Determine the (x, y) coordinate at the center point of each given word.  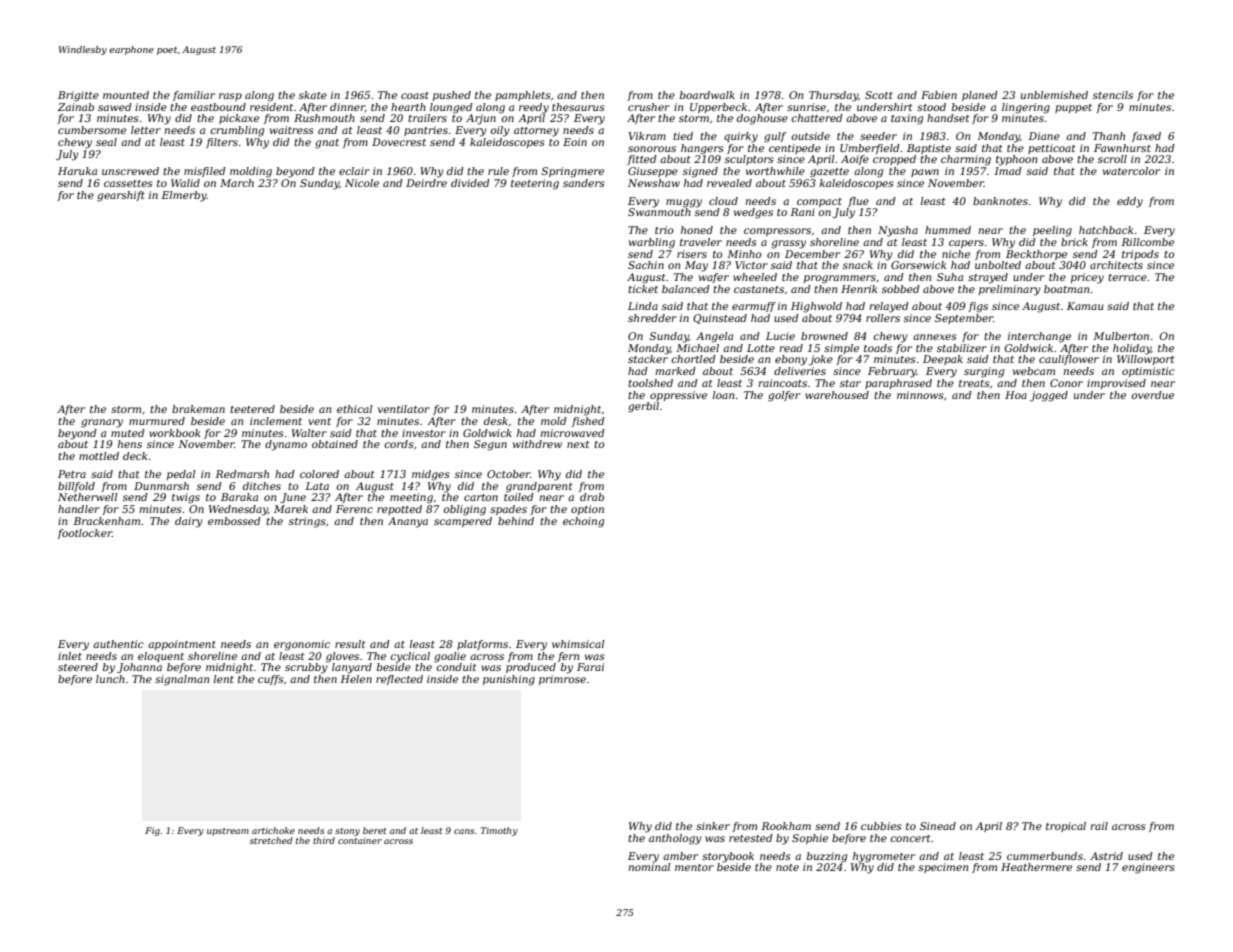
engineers (1148, 868)
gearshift (121, 196)
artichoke (273, 830)
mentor (694, 867)
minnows (920, 395)
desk (496, 421)
